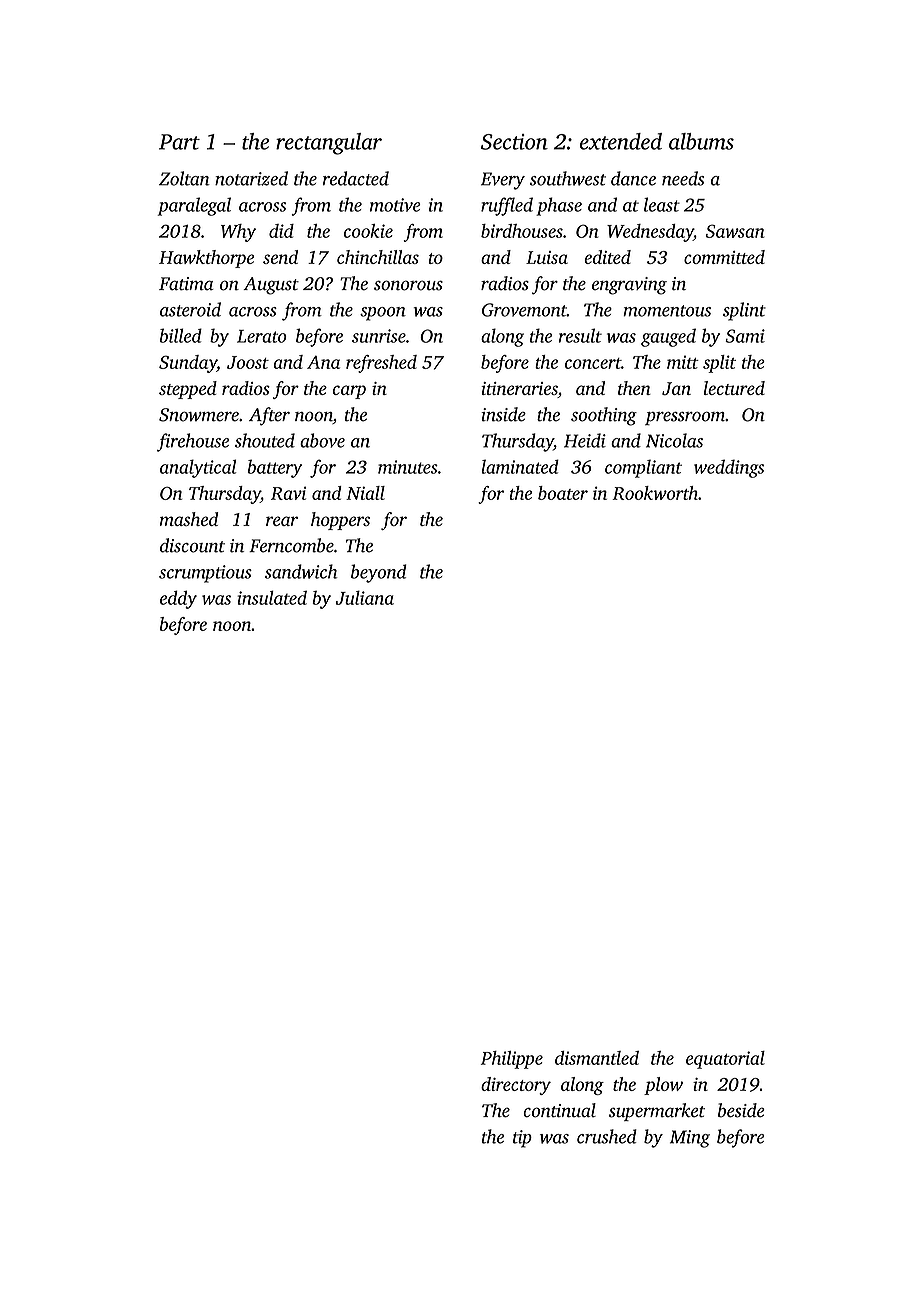 The image size is (924, 1311). Describe the element at coordinates (514, 142) in the screenshot. I see `Section` at that location.
